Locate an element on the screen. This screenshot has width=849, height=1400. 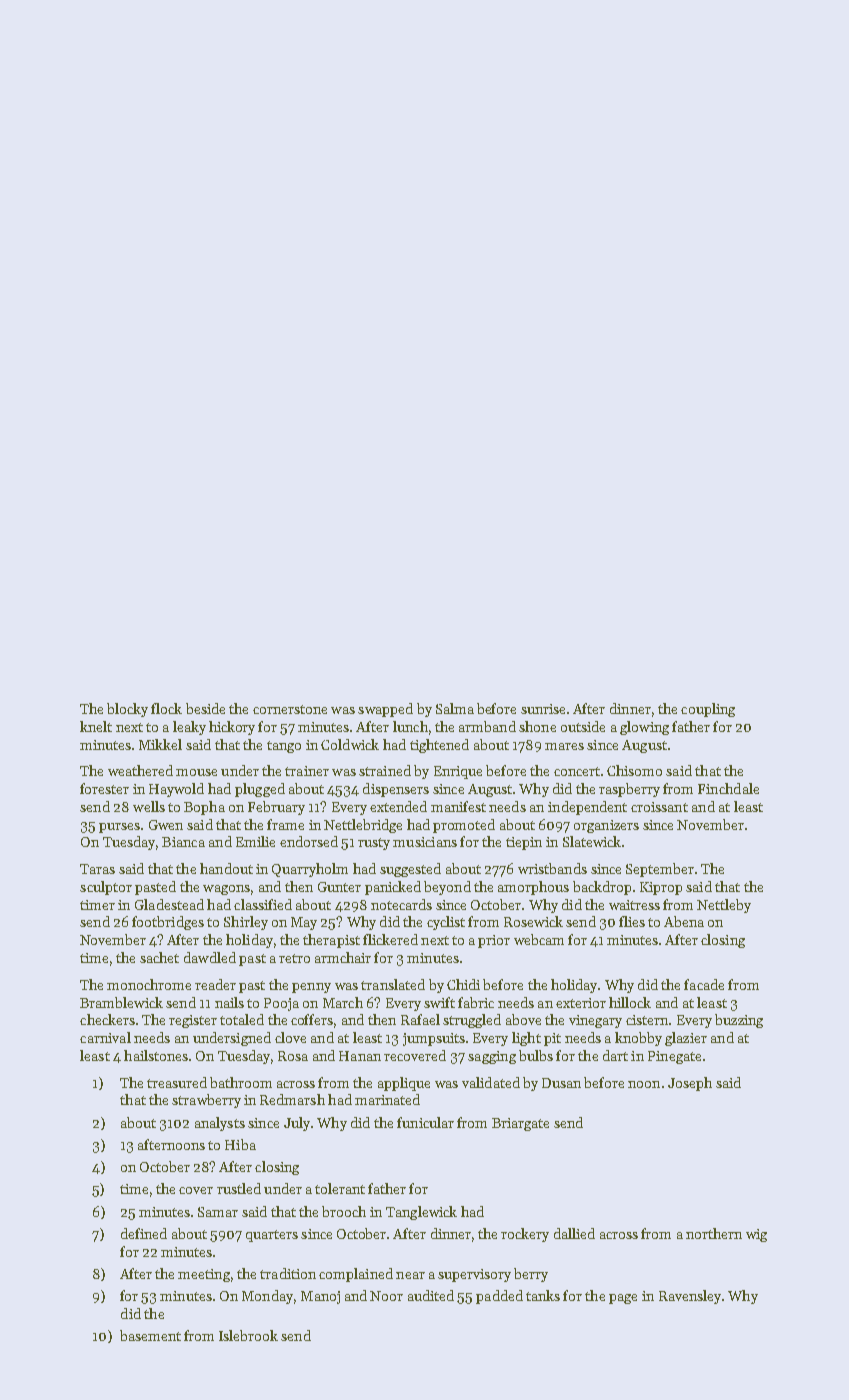
basement is located at coordinates (150, 1335).
